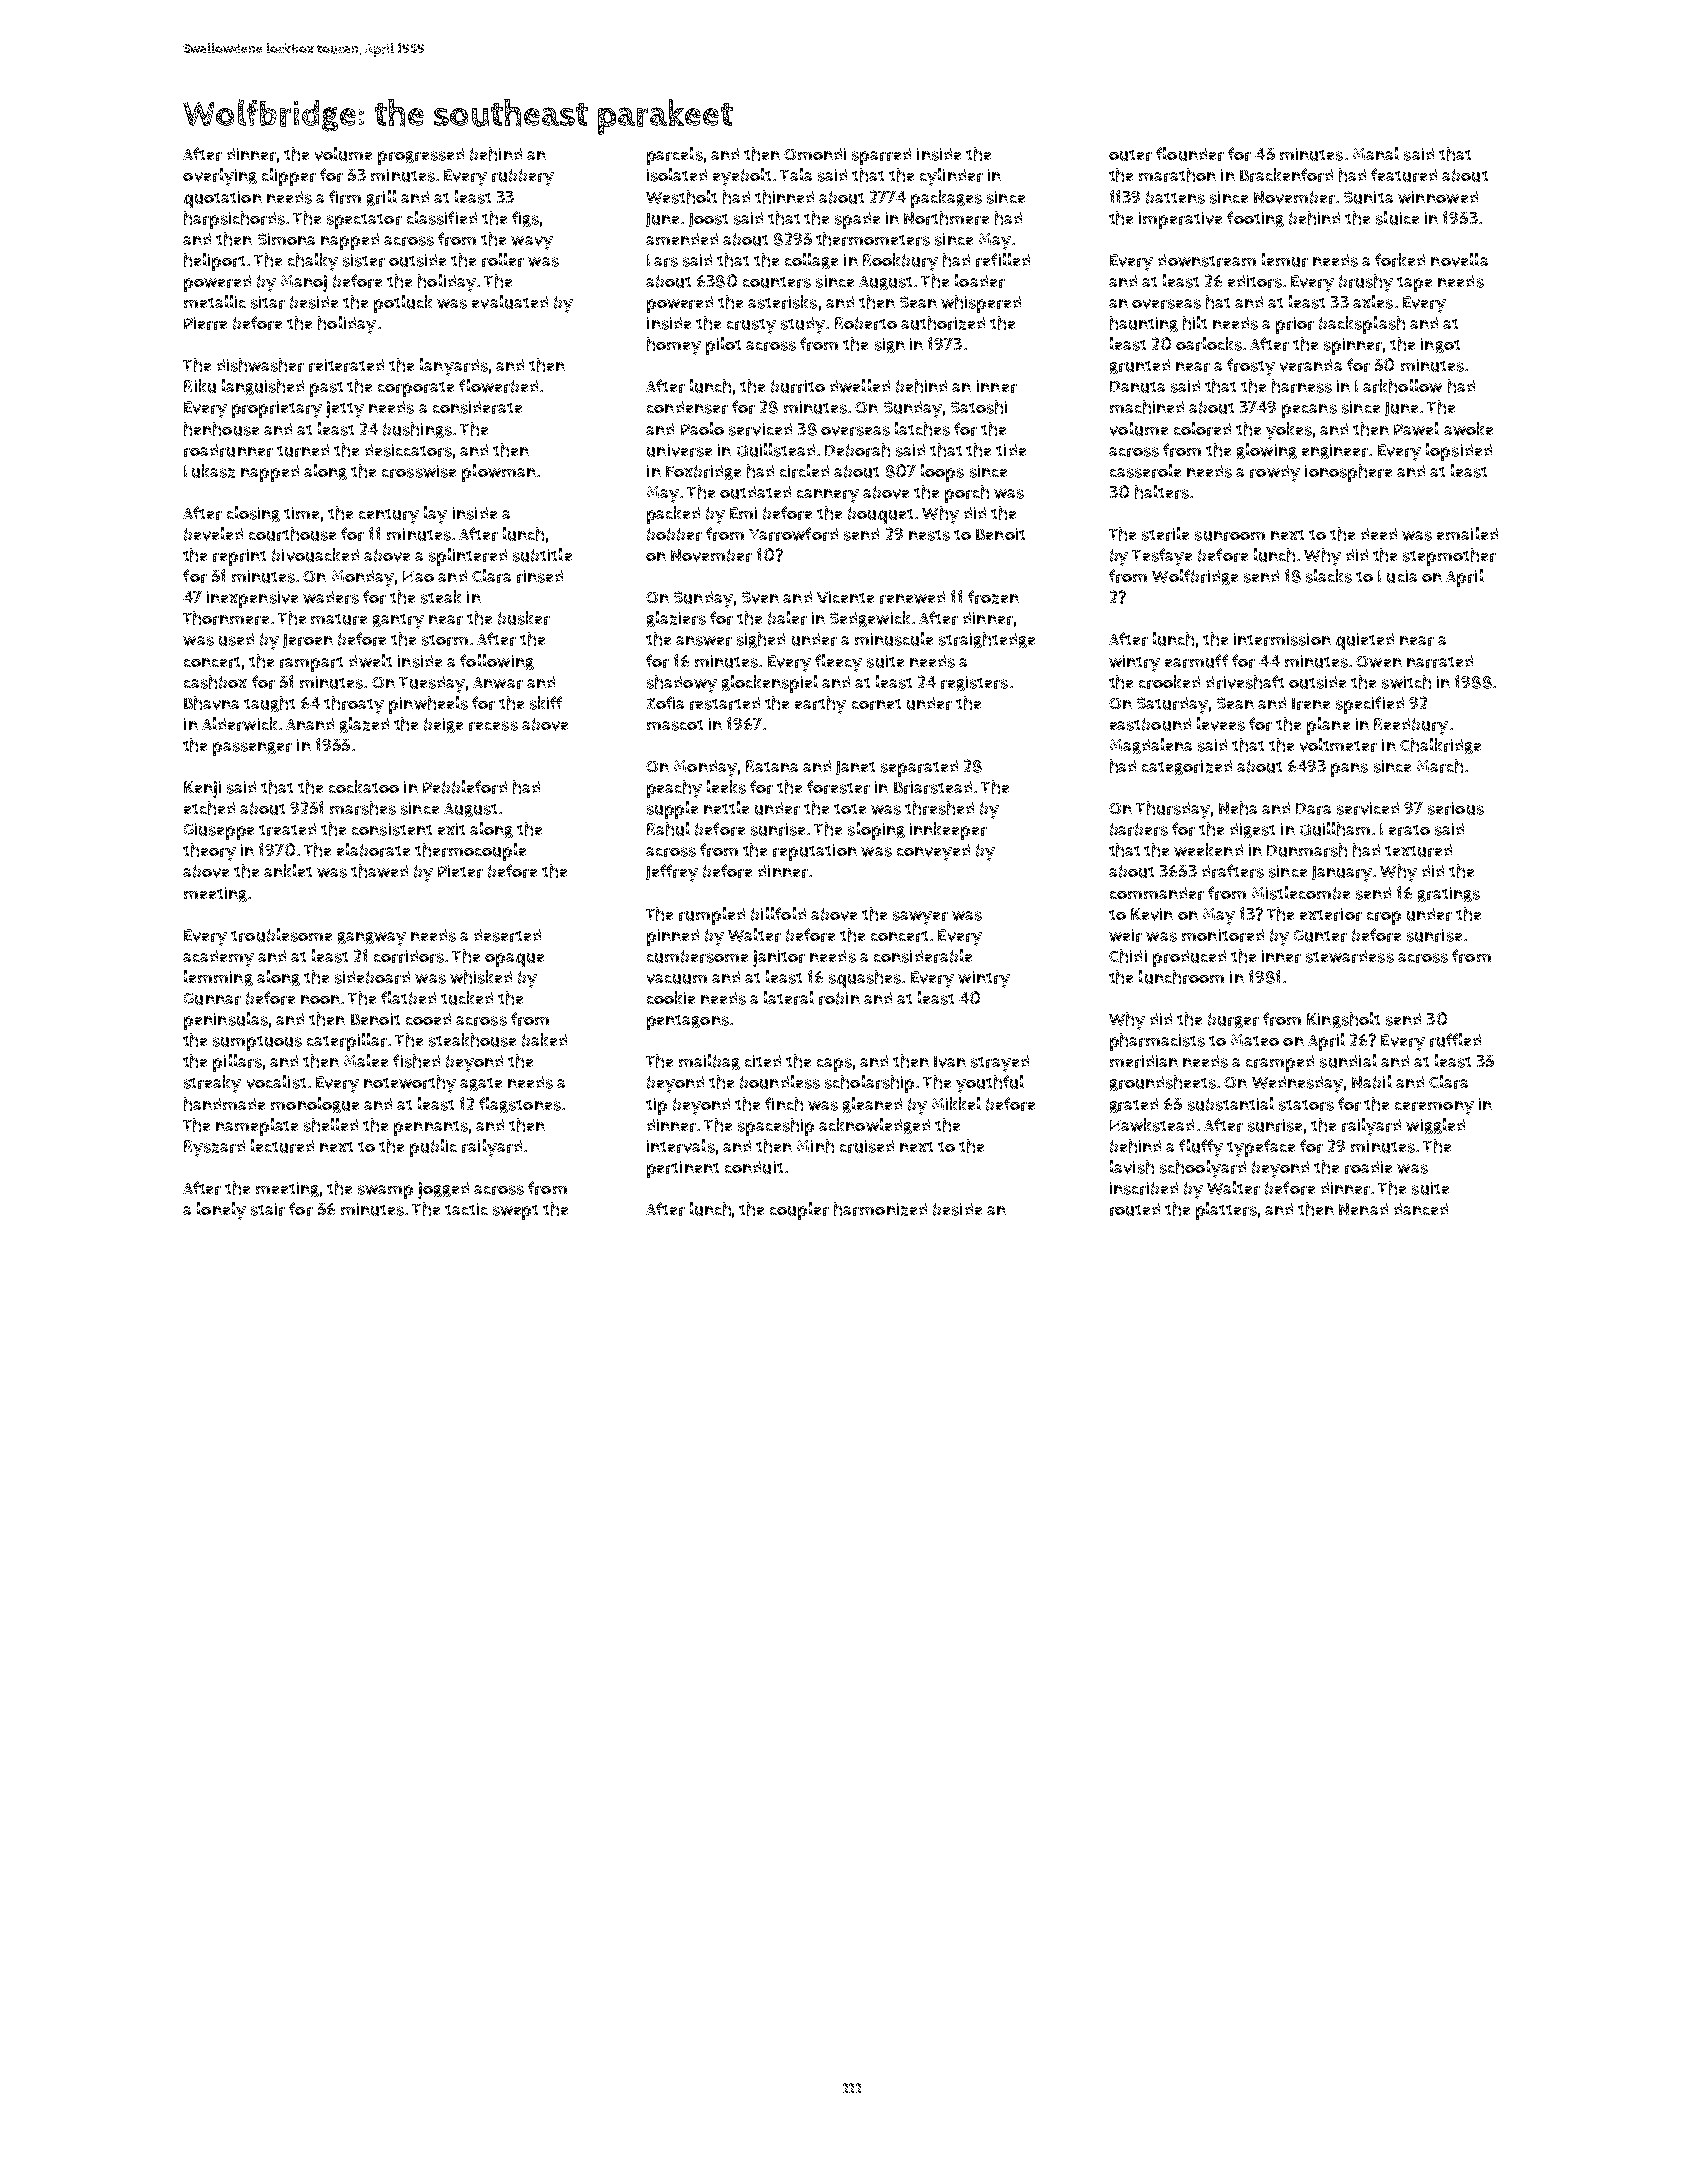  I want to click on routed, so click(1135, 1209).
